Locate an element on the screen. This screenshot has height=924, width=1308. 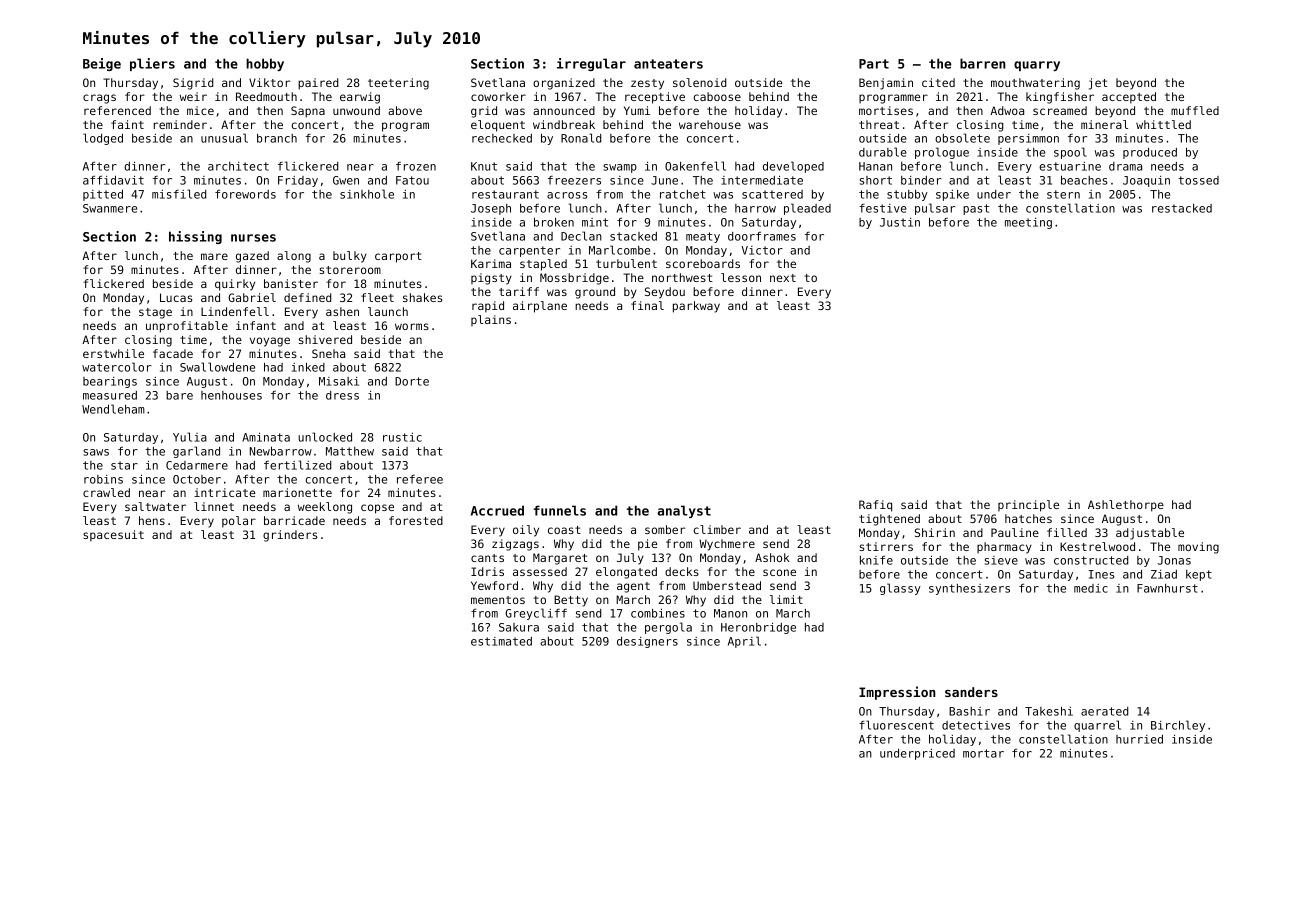
stage is located at coordinates (155, 313).
